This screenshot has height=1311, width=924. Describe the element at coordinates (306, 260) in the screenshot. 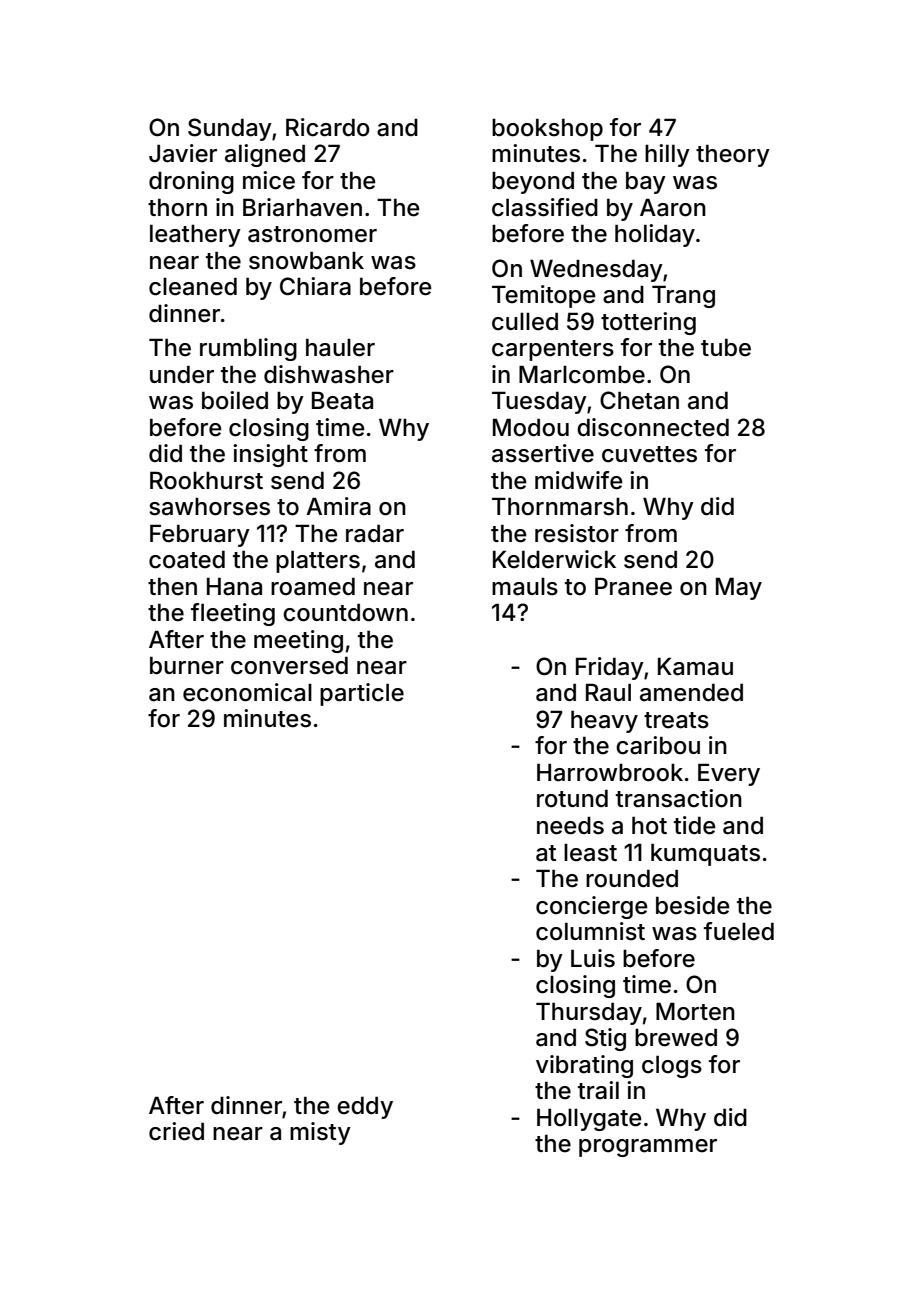

I see `snowbank` at that location.
